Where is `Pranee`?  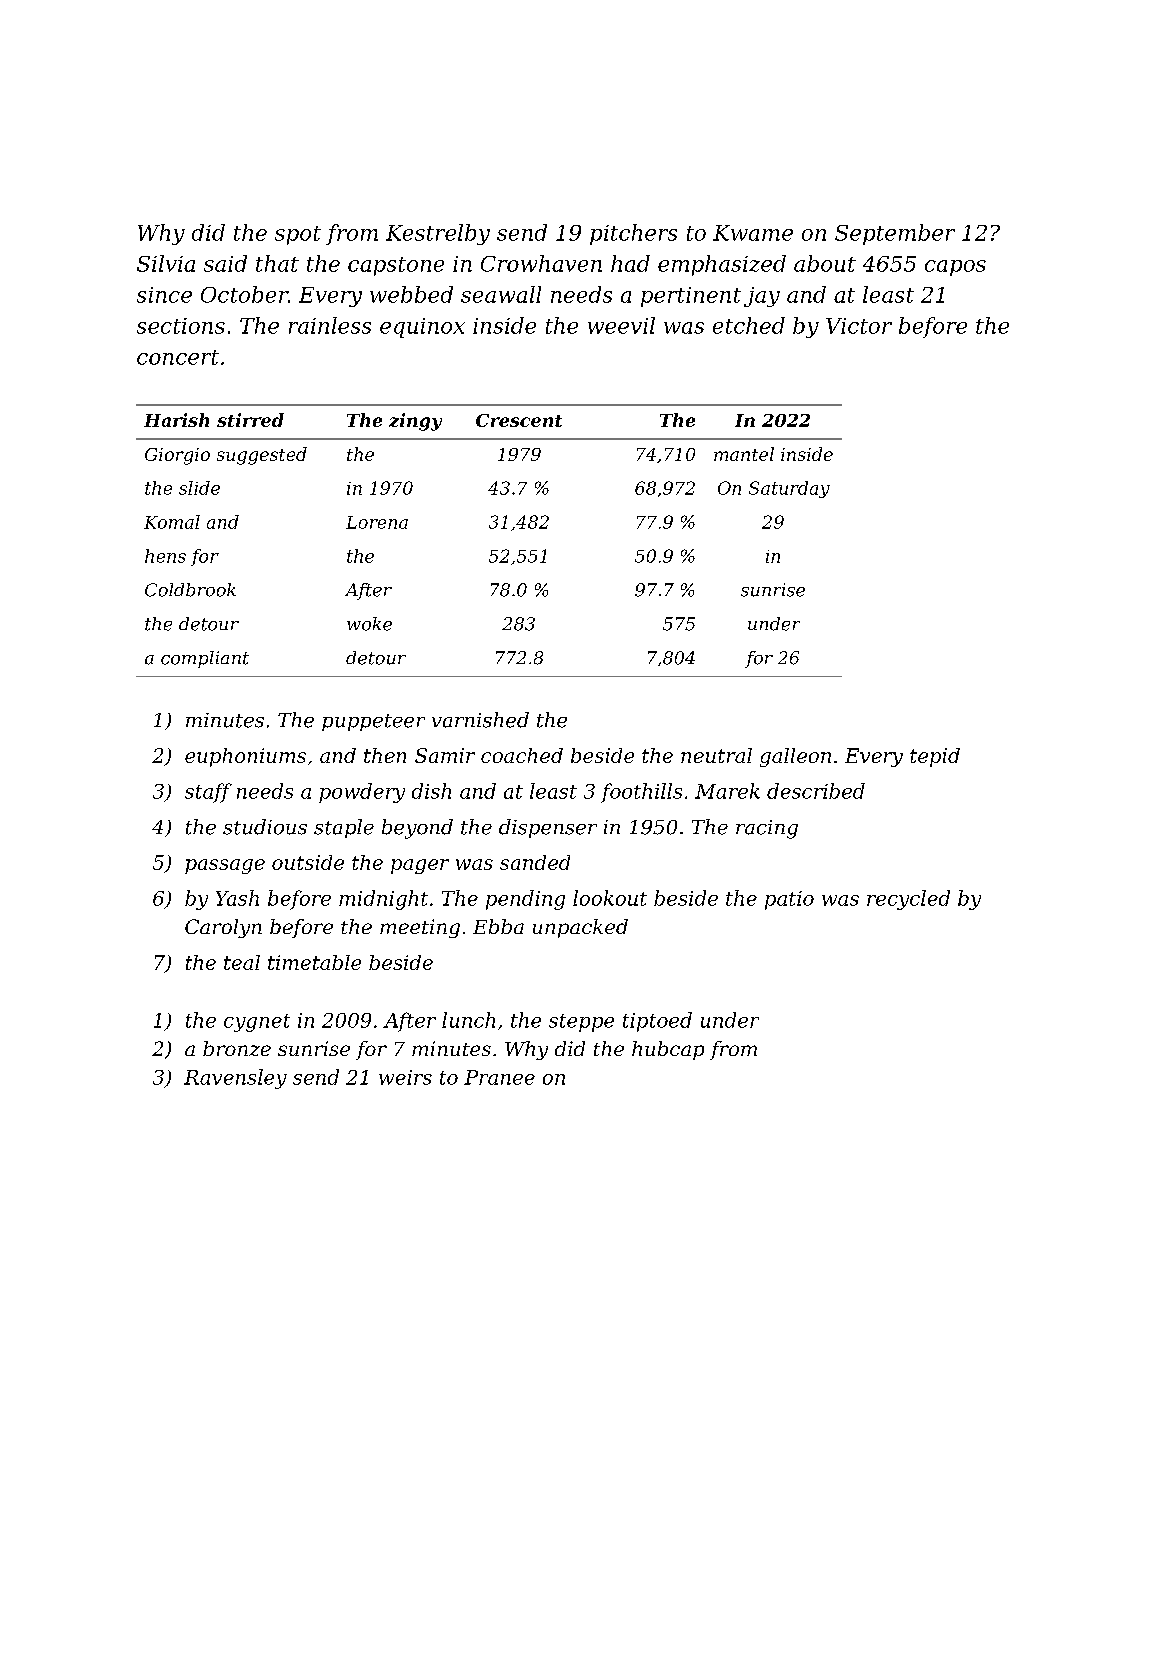
Pranee is located at coordinates (499, 1077).
